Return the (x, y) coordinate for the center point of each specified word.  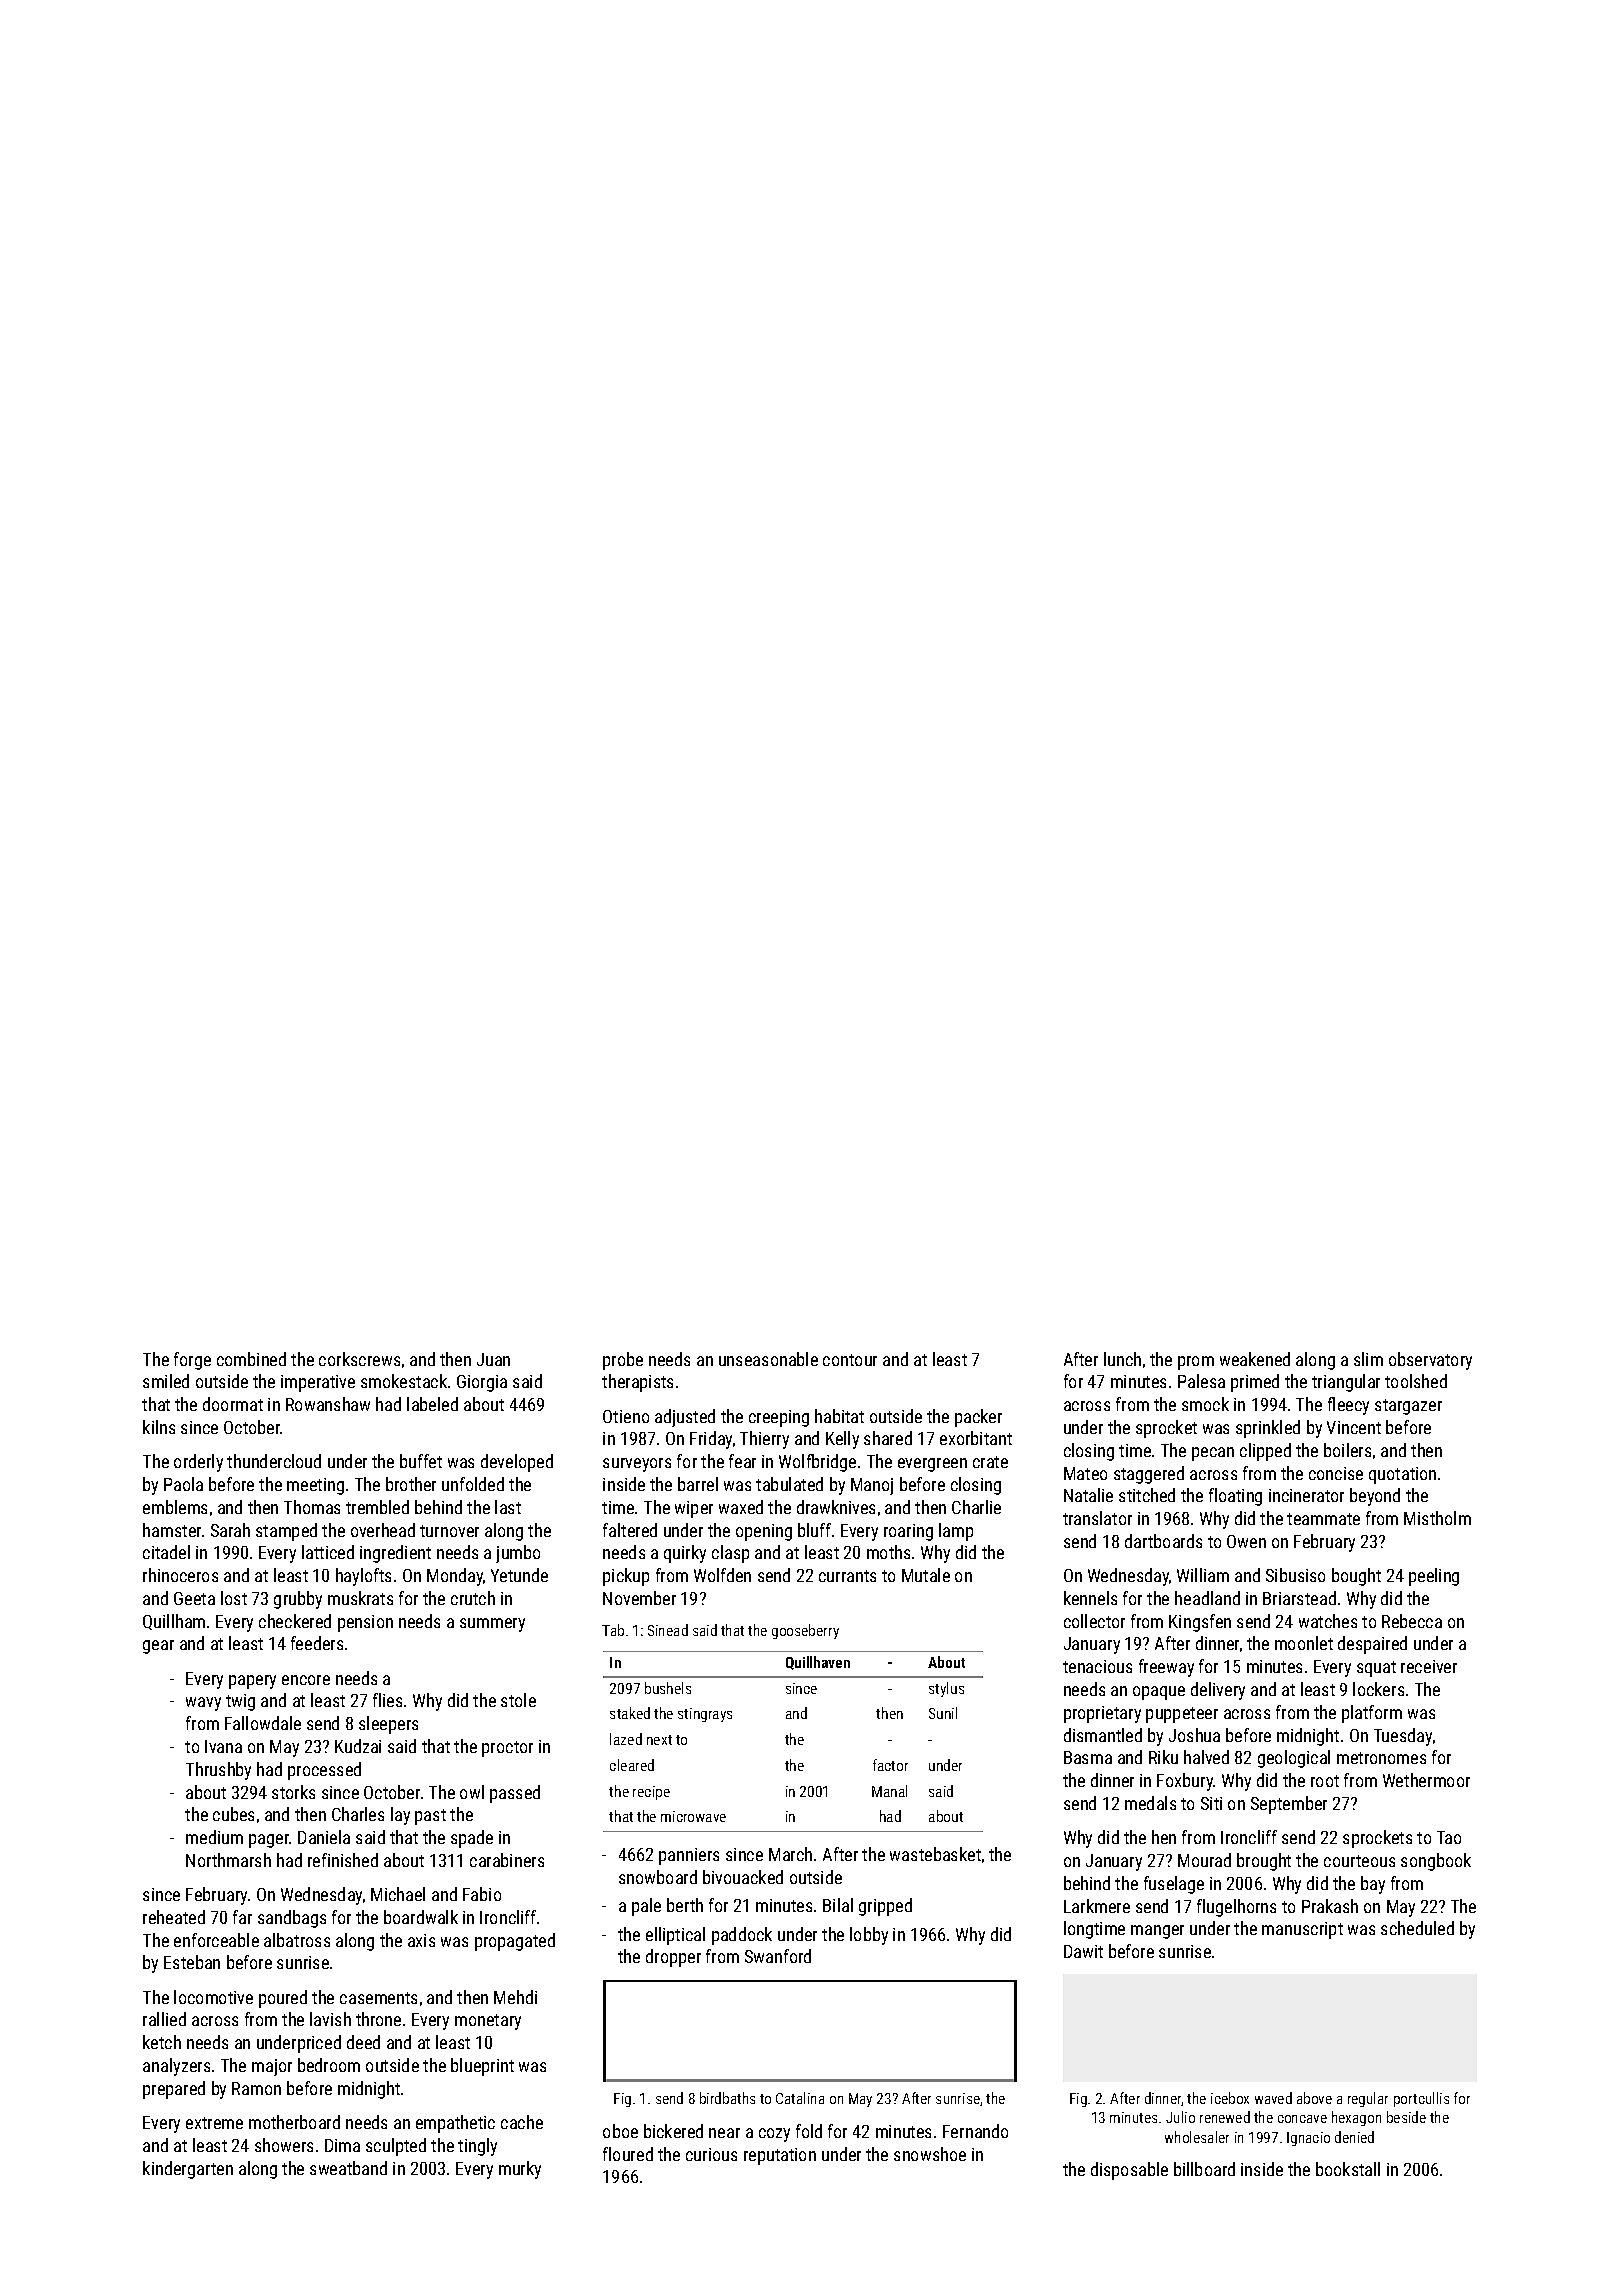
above (1314, 2098)
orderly (198, 1463)
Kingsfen (1200, 1623)
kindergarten (188, 2170)
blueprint (482, 2067)
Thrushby (218, 1771)
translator (1097, 1518)
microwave (693, 1816)
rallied (164, 2019)
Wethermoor (1426, 1780)
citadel (166, 1552)
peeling (1434, 1577)
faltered (630, 1530)
